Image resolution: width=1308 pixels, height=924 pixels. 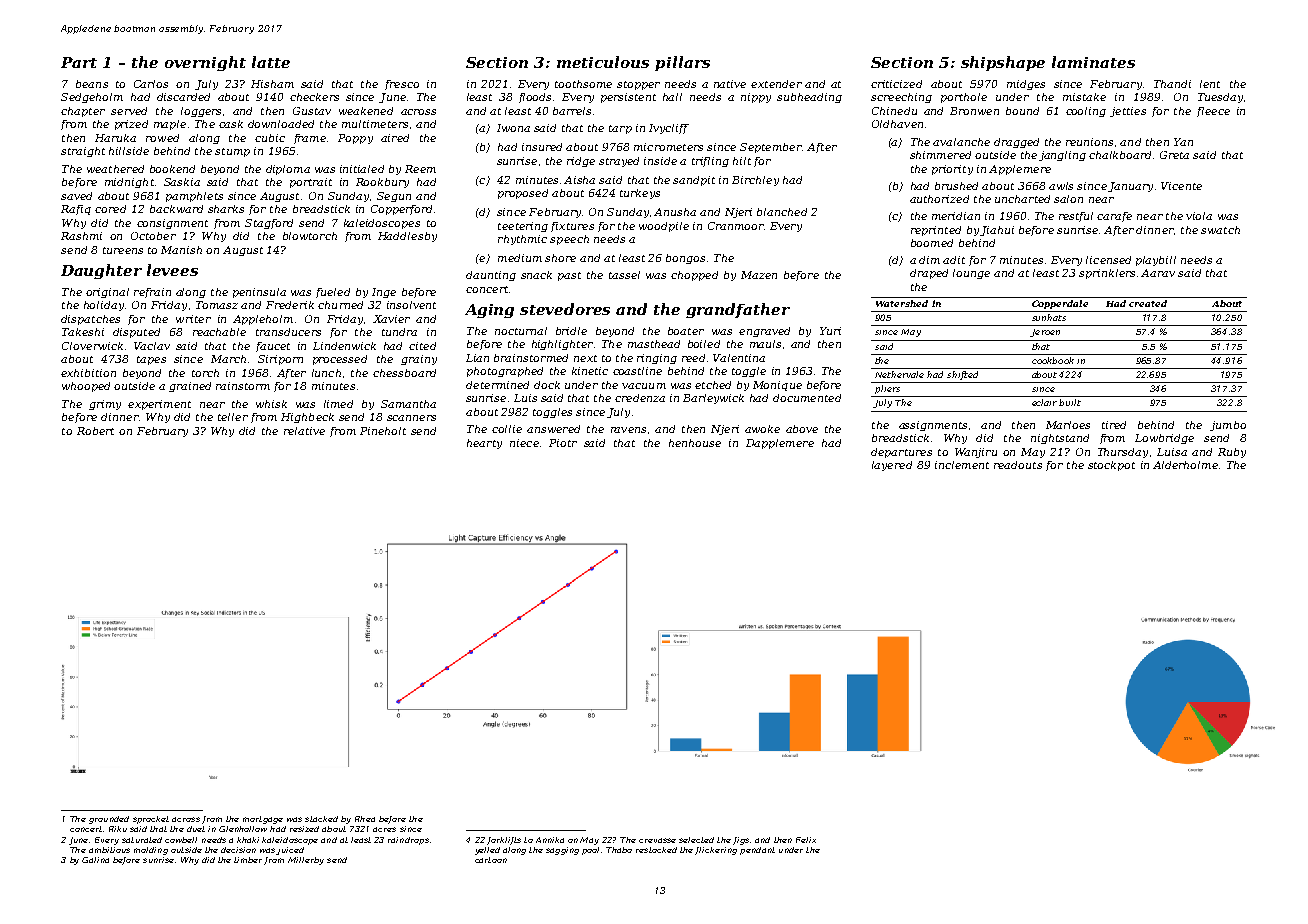 What do you see at coordinates (755, 181) in the document?
I see `Birchley` at bounding box center [755, 181].
